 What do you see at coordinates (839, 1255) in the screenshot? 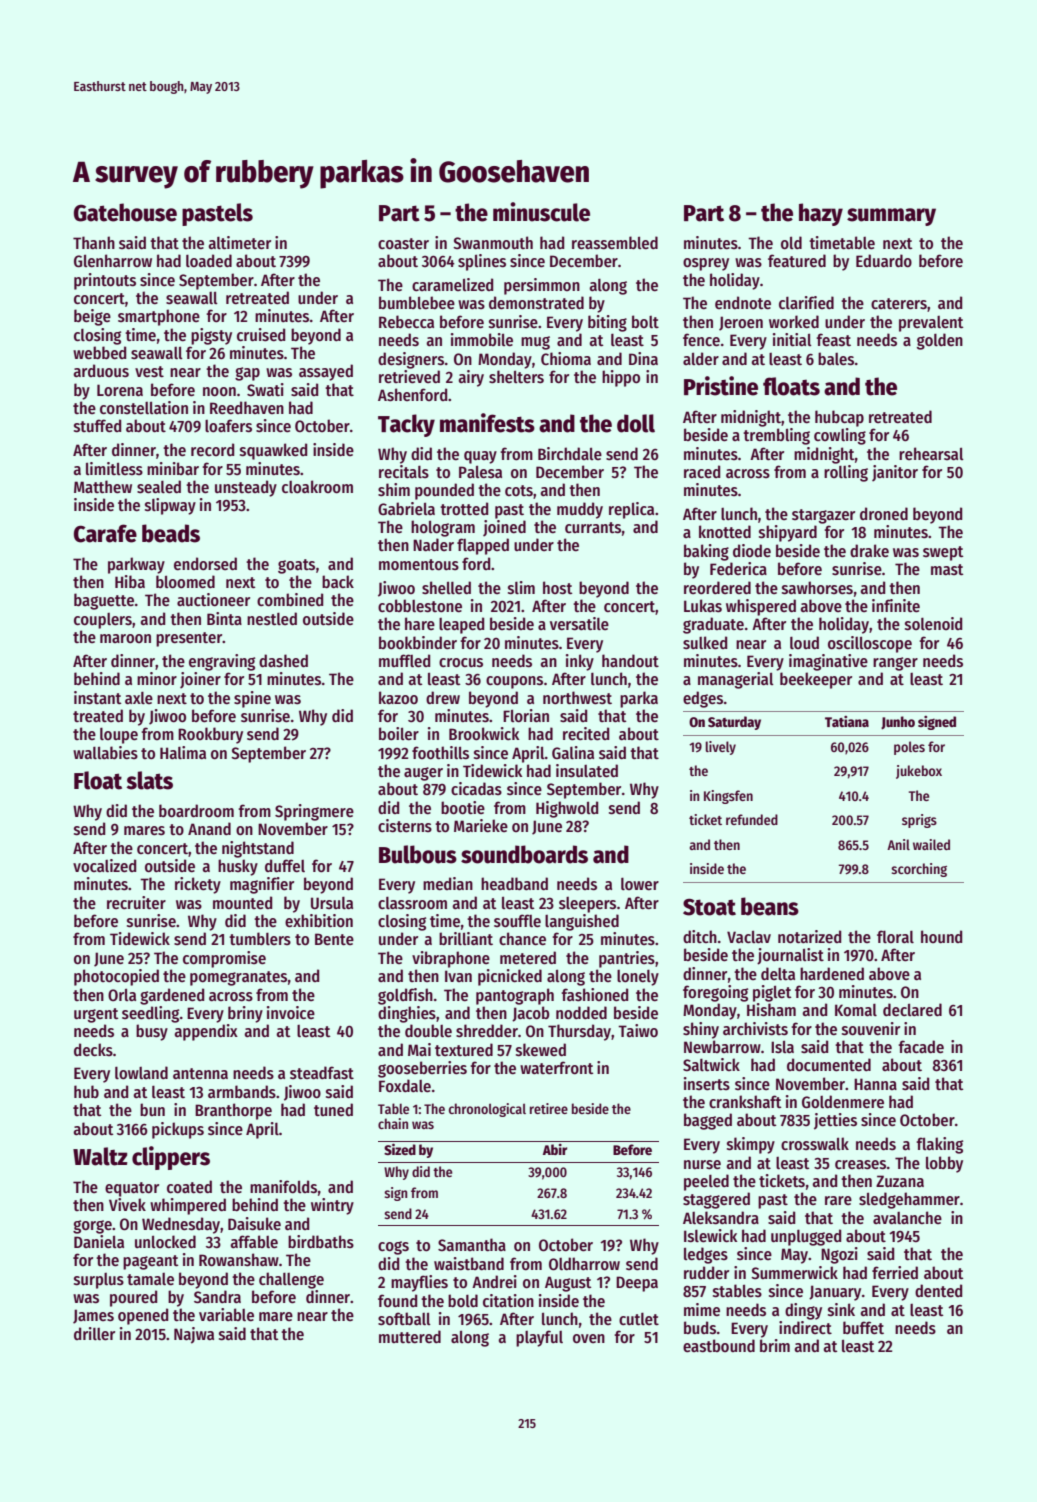
I see `Ngozi` at bounding box center [839, 1255].
